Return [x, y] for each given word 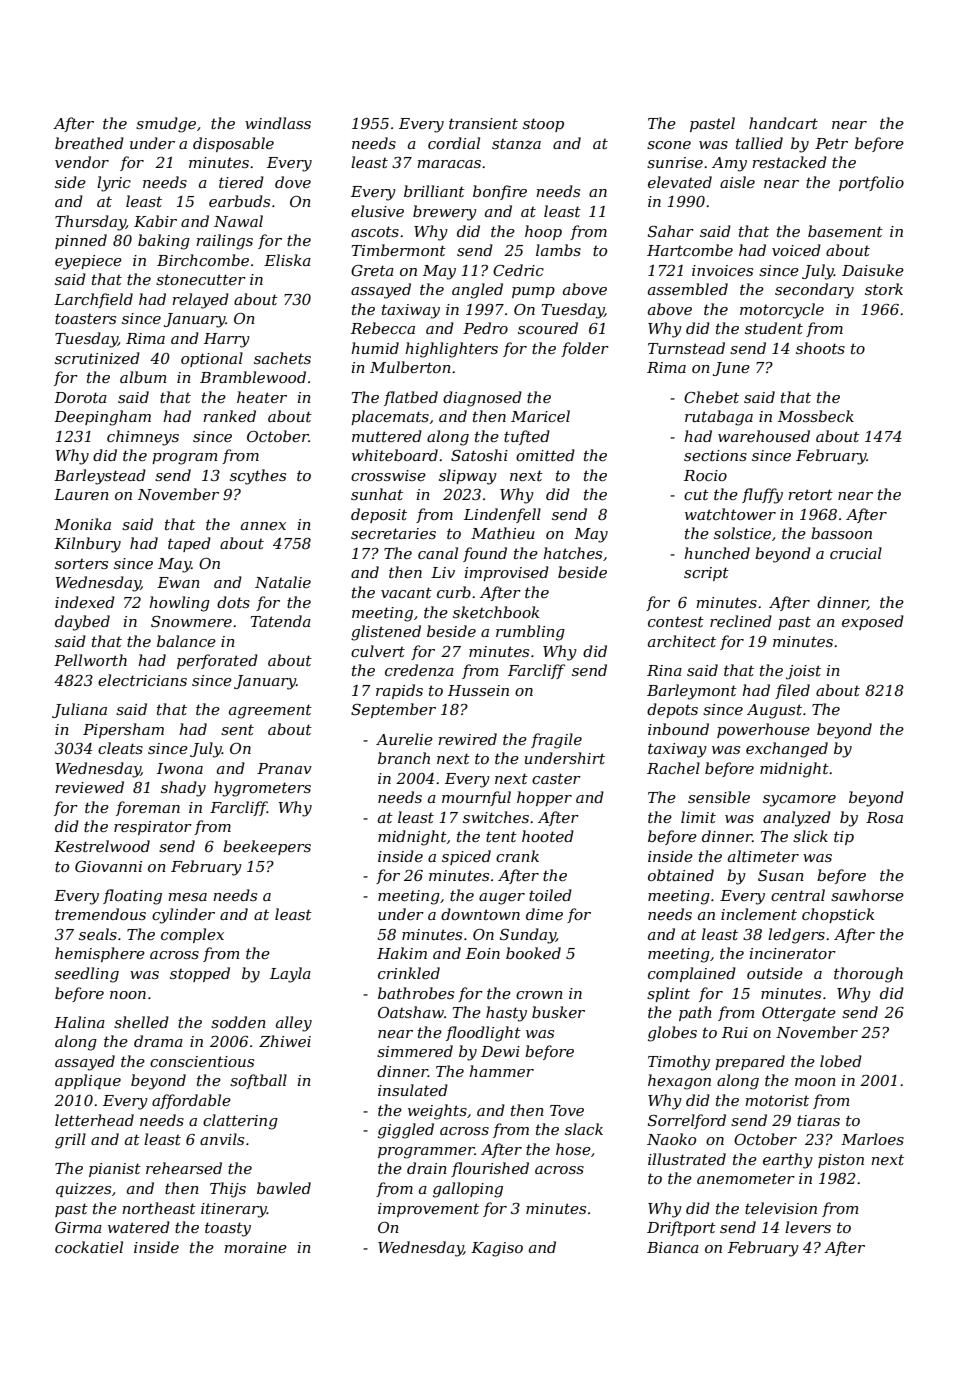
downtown [480, 914]
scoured [548, 328]
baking [164, 242]
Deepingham [102, 418]
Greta [372, 270]
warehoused [764, 436]
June [731, 369]
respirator [153, 828]
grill [70, 1141]
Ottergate [799, 1014]
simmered [415, 1051]
